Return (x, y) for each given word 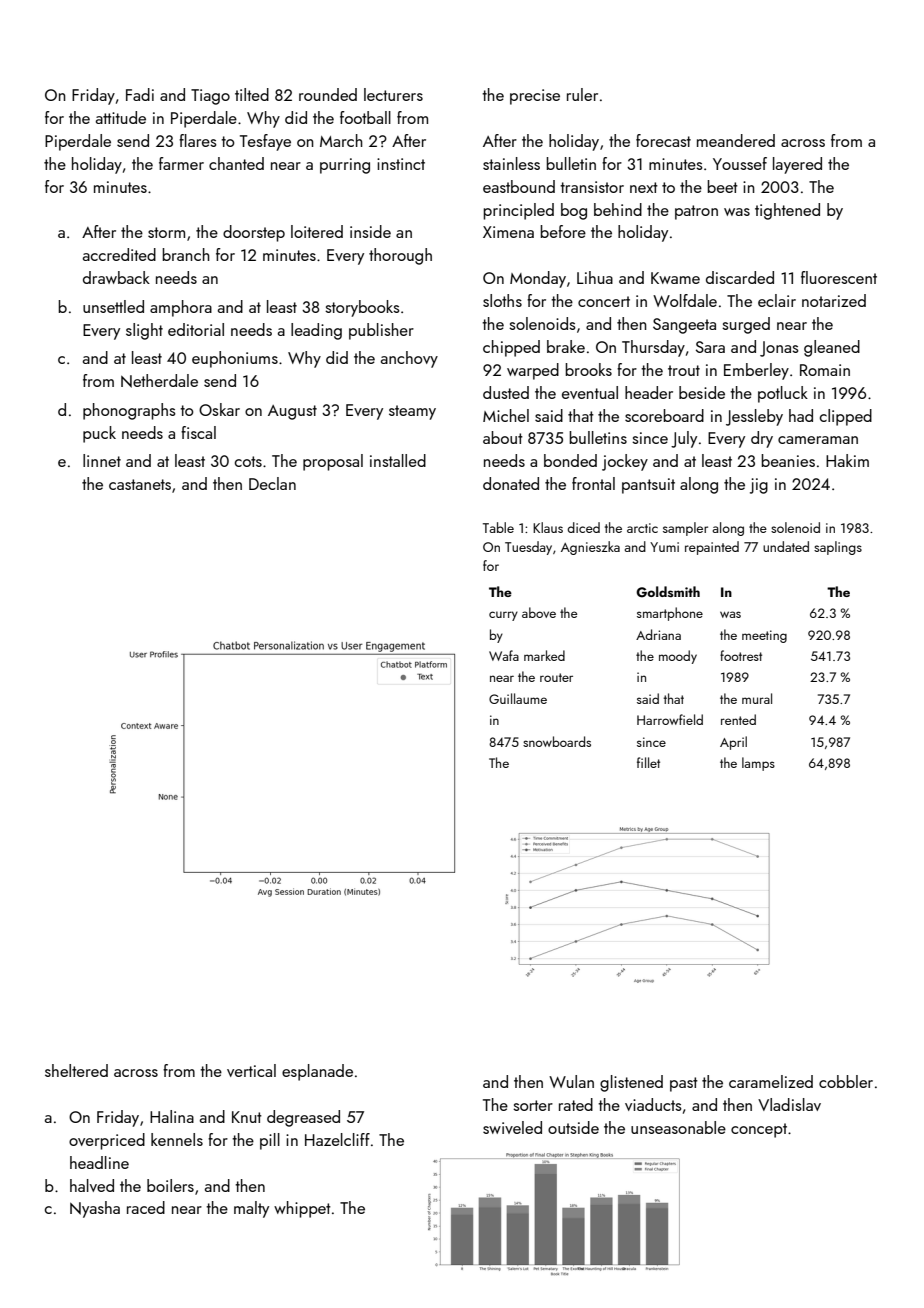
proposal (333, 462)
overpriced (107, 1141)
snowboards (557, 741)
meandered (736, 140)
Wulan (571, 1081)
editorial (196, 329)
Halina (172, 1116)
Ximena (508, 232)
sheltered (76, 1070)
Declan (272, 483)
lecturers (393, 94)
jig (759, 486)
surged (746, 325)
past (684, 1084)
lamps (758, 764)
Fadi (140, 94)
